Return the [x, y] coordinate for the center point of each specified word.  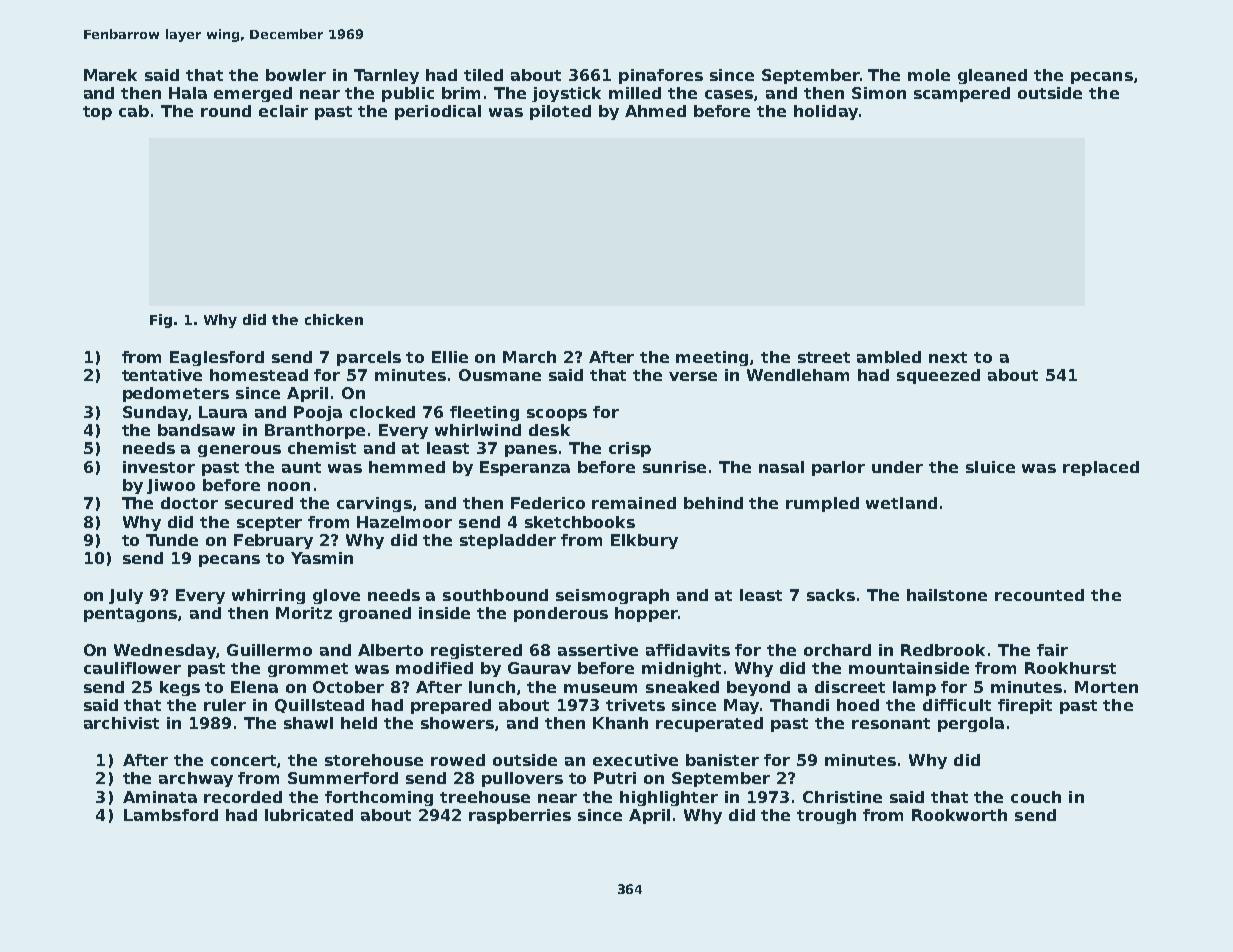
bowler [296, 75]
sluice [990, 467]
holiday [826, 112]
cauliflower [132, 668]
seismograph [612, 596]
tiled [483, 75]
